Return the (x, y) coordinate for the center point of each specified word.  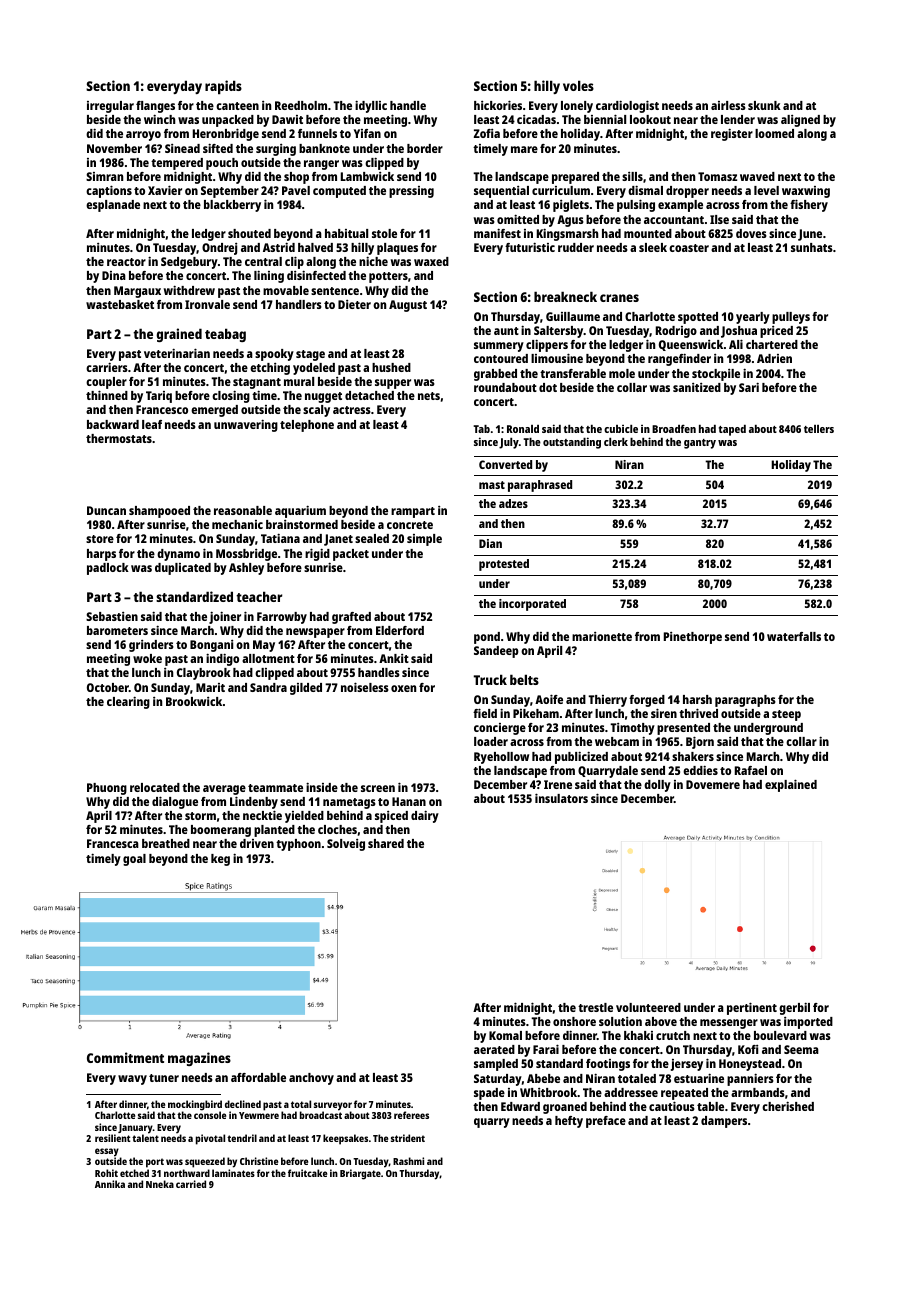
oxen (403, 688)
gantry (700, 444)
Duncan (106, 510)
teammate (275, 788)
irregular (110, 107)
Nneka (160, 1184)
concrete (410, 525)
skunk (764, 105)
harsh (697, 699)
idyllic (371, 106)
